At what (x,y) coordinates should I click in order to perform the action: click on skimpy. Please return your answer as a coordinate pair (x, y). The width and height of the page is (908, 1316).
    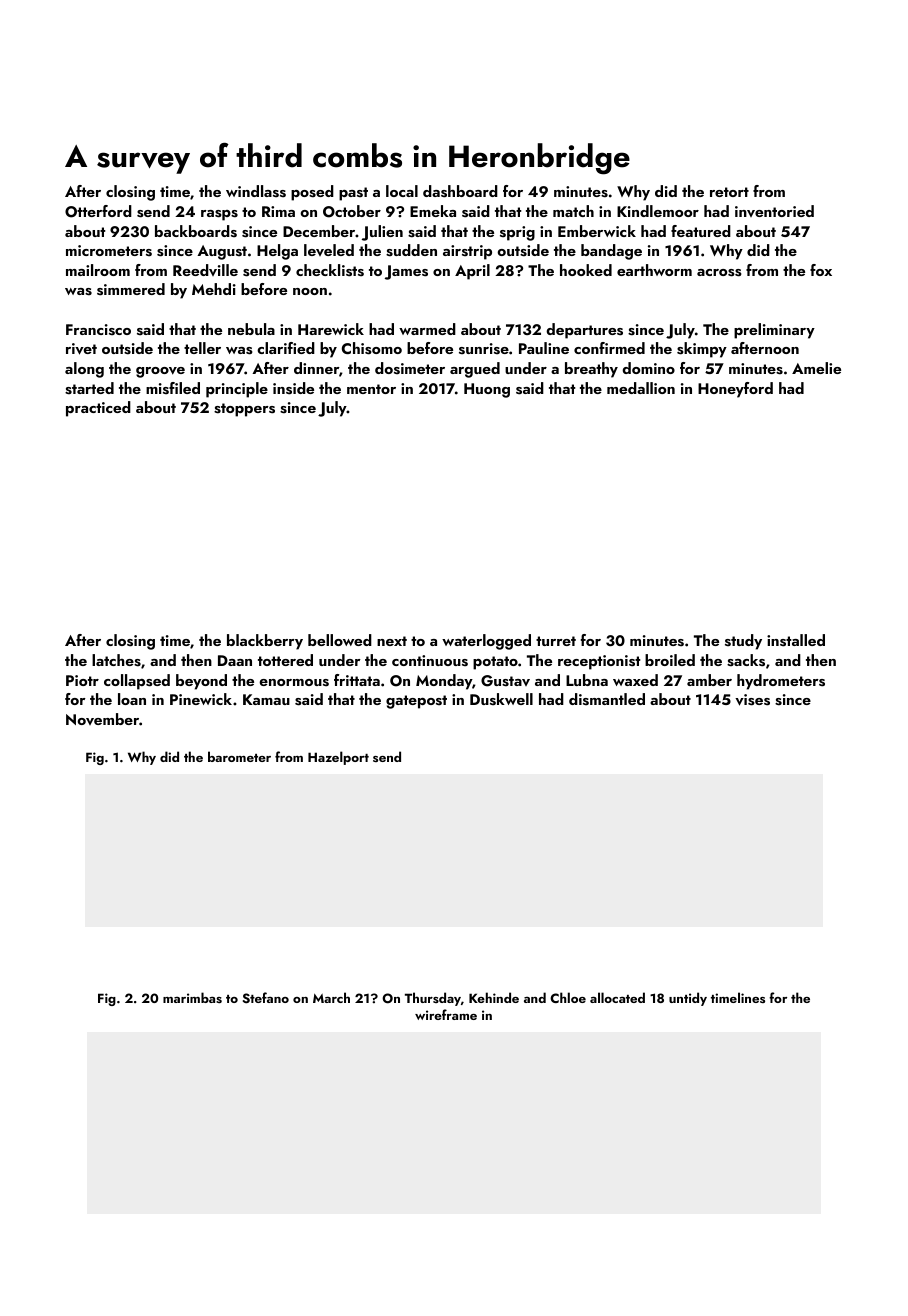
    Looking at the image, I should click on (702, 350).
